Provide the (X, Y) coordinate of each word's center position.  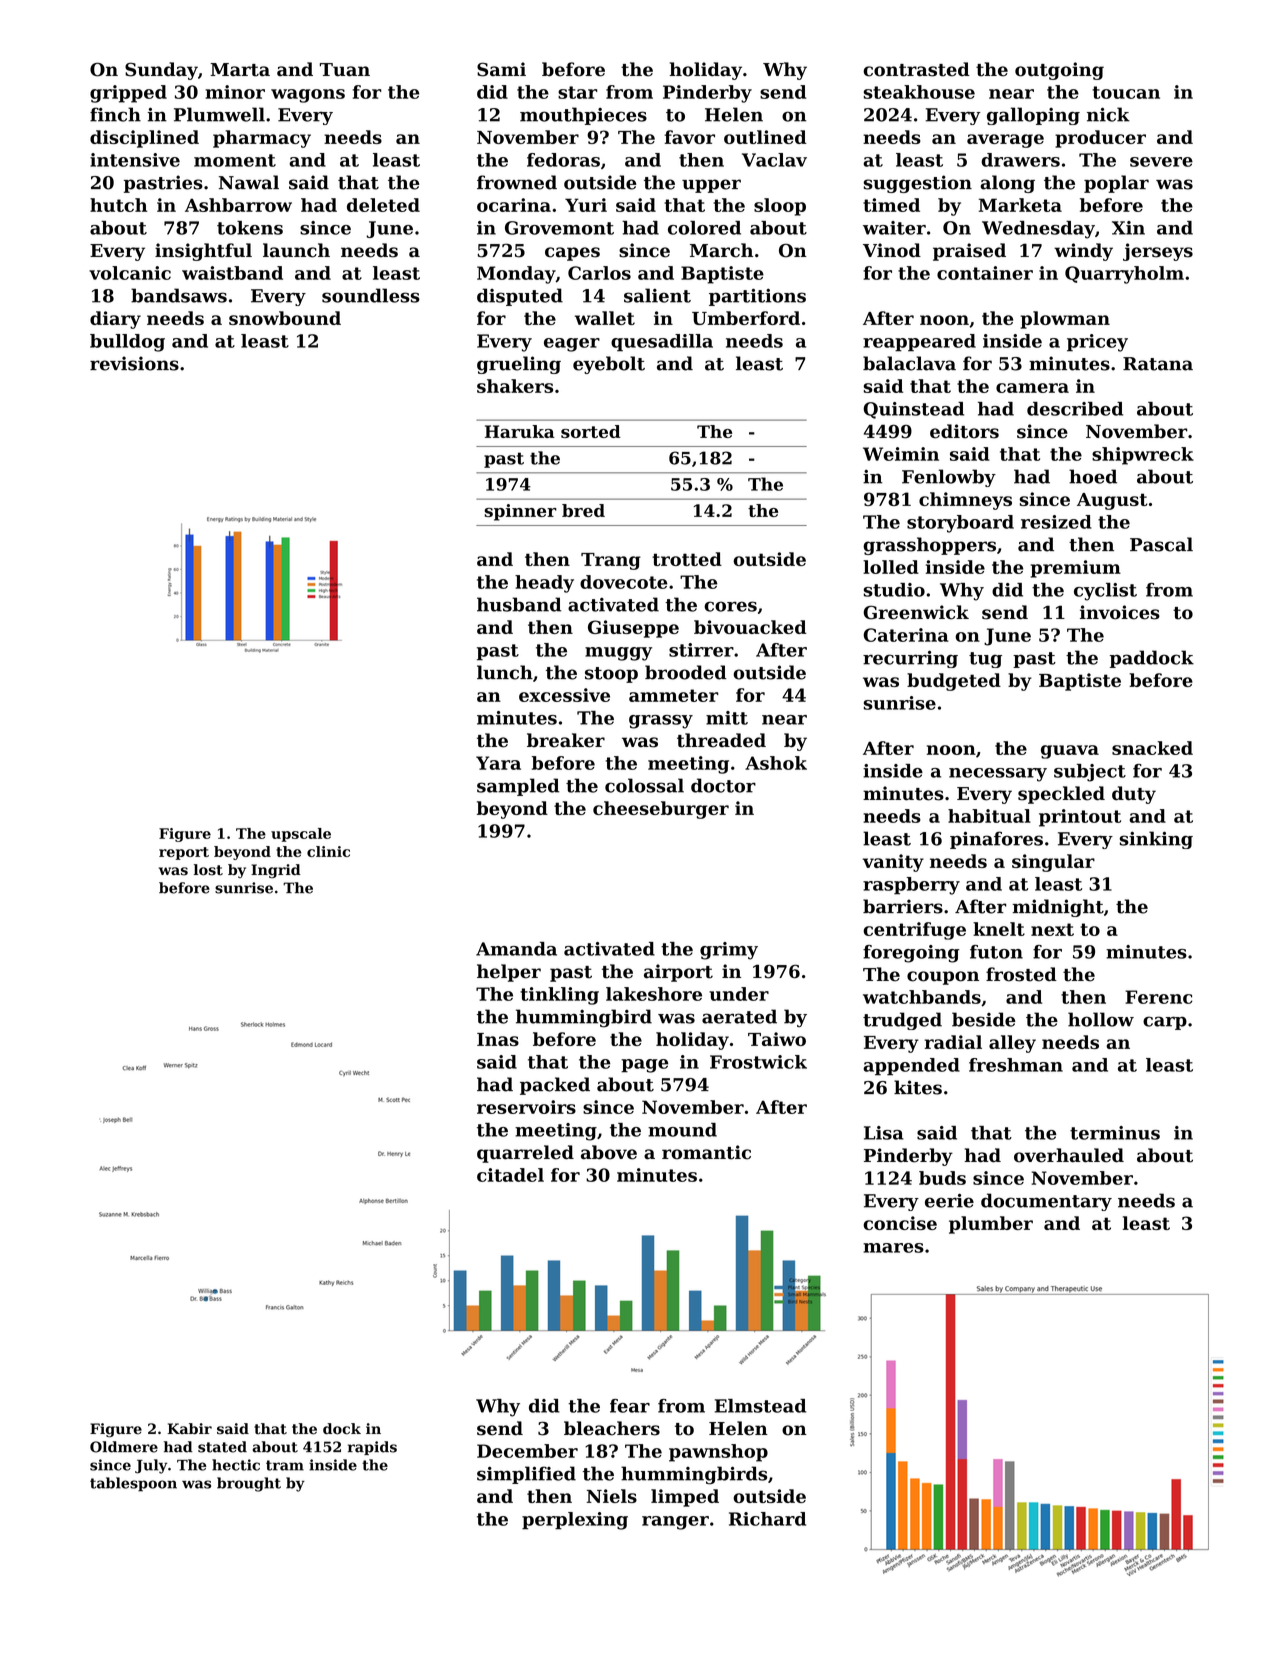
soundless (371, 295)
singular (1053, 863)
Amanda (516, 949)
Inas (498, 1039)
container (985, 273)
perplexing (575, 1521)
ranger (675, 1523)
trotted (687, 559)
